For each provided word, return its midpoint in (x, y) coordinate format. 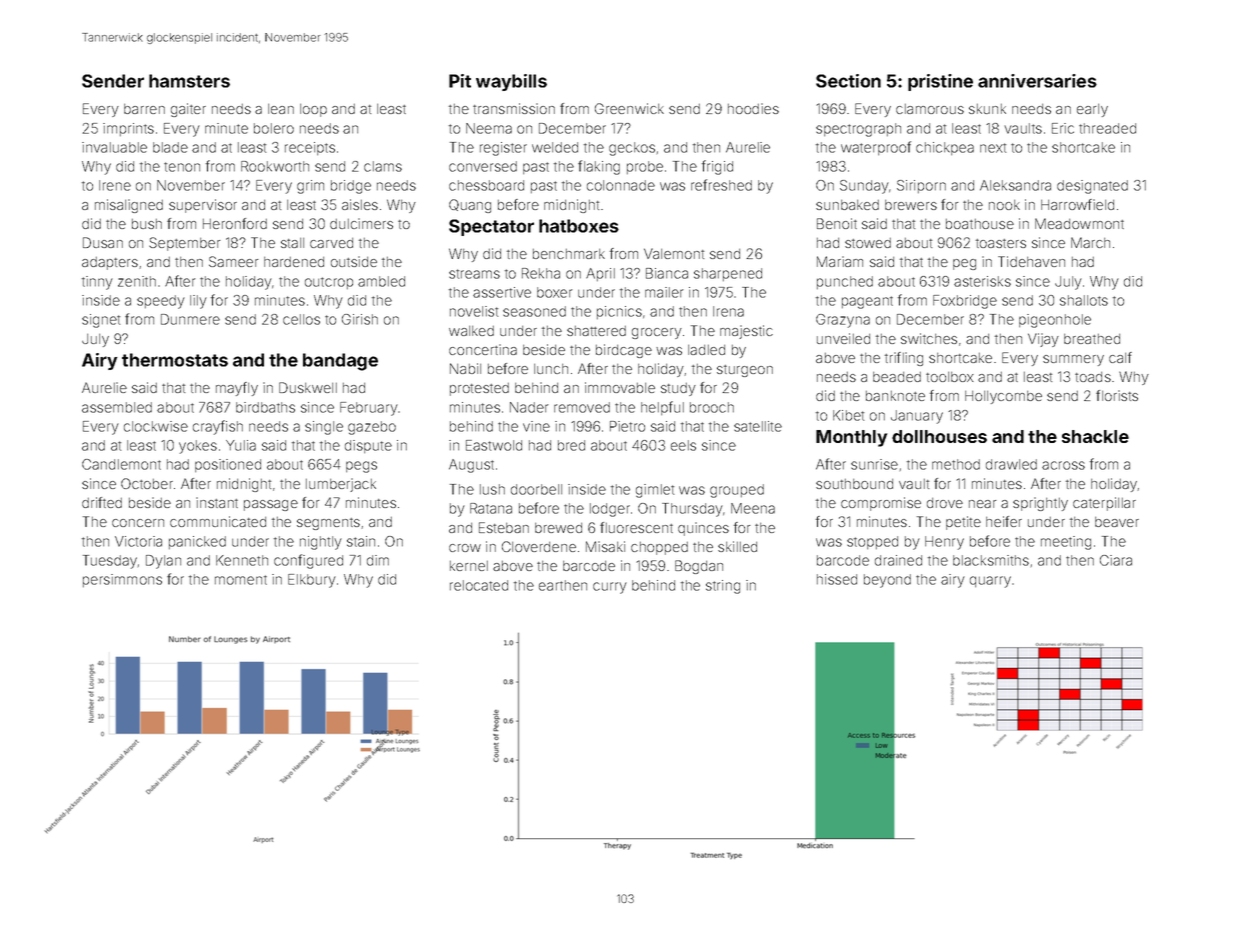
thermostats (175, 360)
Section (848, 81)
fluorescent (636, 527)
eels (683, 445)
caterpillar (1104, 504)
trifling (904, 359)
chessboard (486, 185)
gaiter (188, 110)
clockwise (156, 426)
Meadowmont (1079, 223)
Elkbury (312, 581)
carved (331, 243)
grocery (657, 333)
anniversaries (1037, 81)
